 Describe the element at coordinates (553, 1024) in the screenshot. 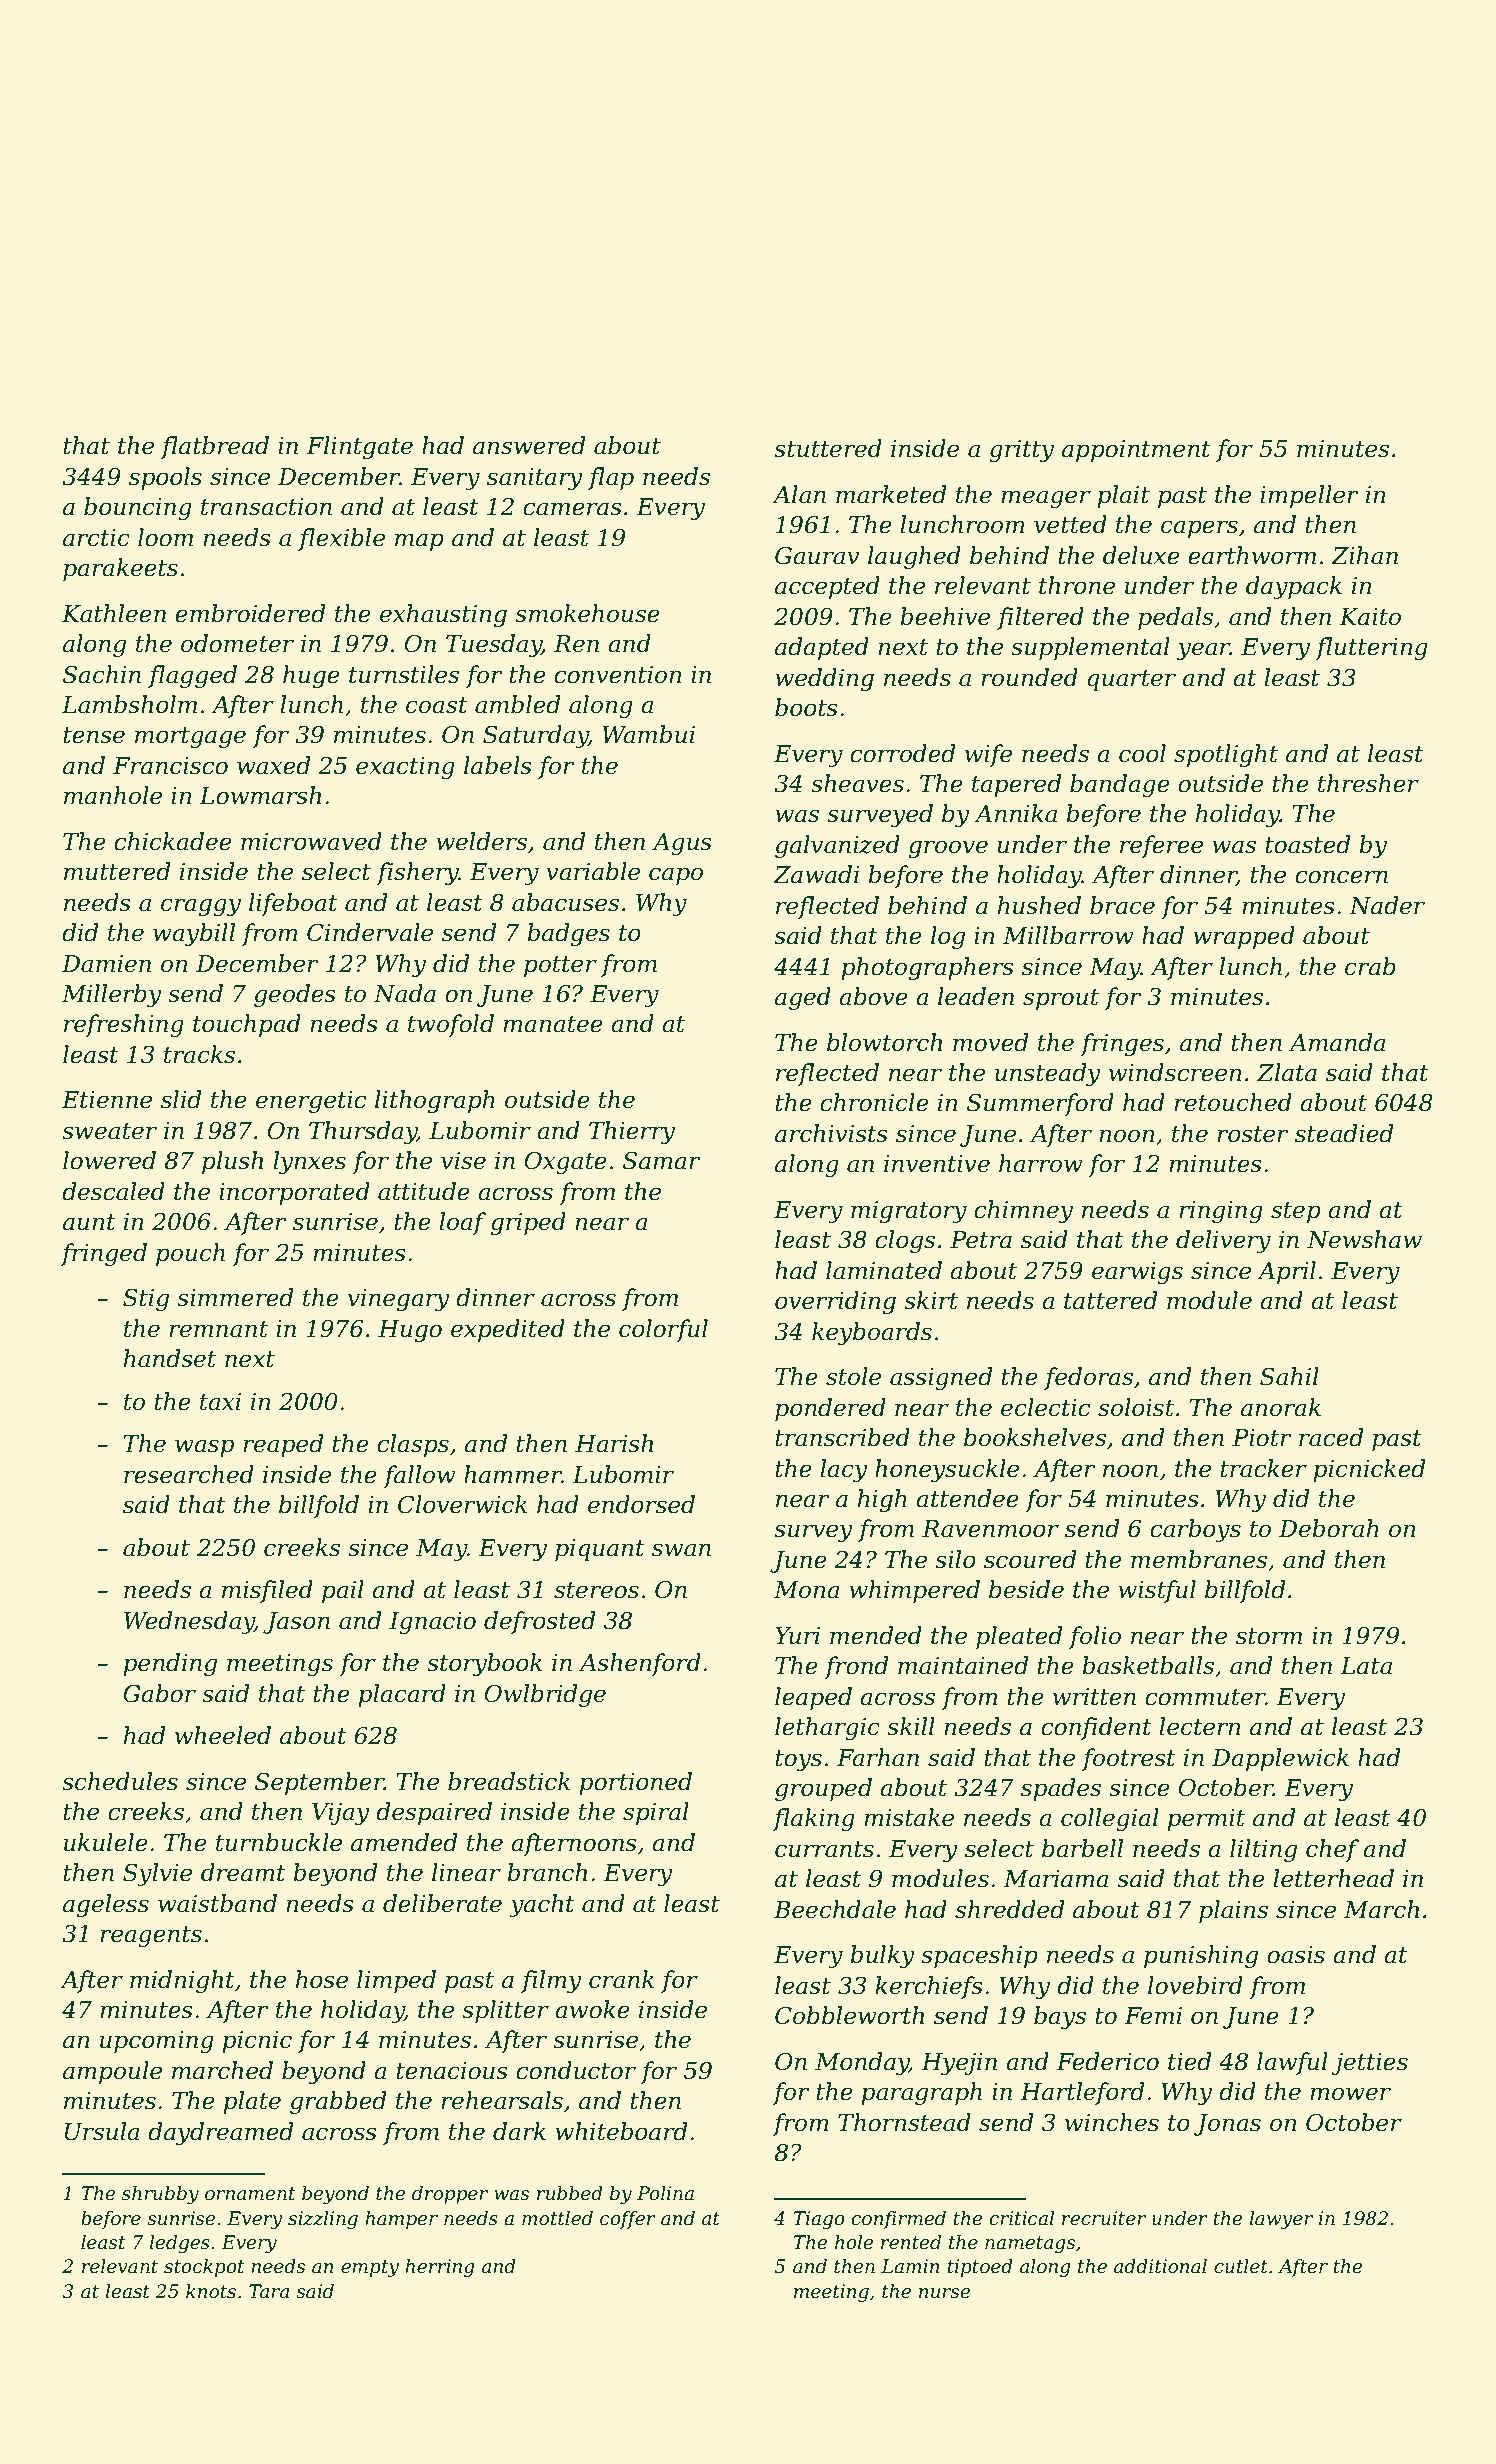

I see `manatee` at that location.
